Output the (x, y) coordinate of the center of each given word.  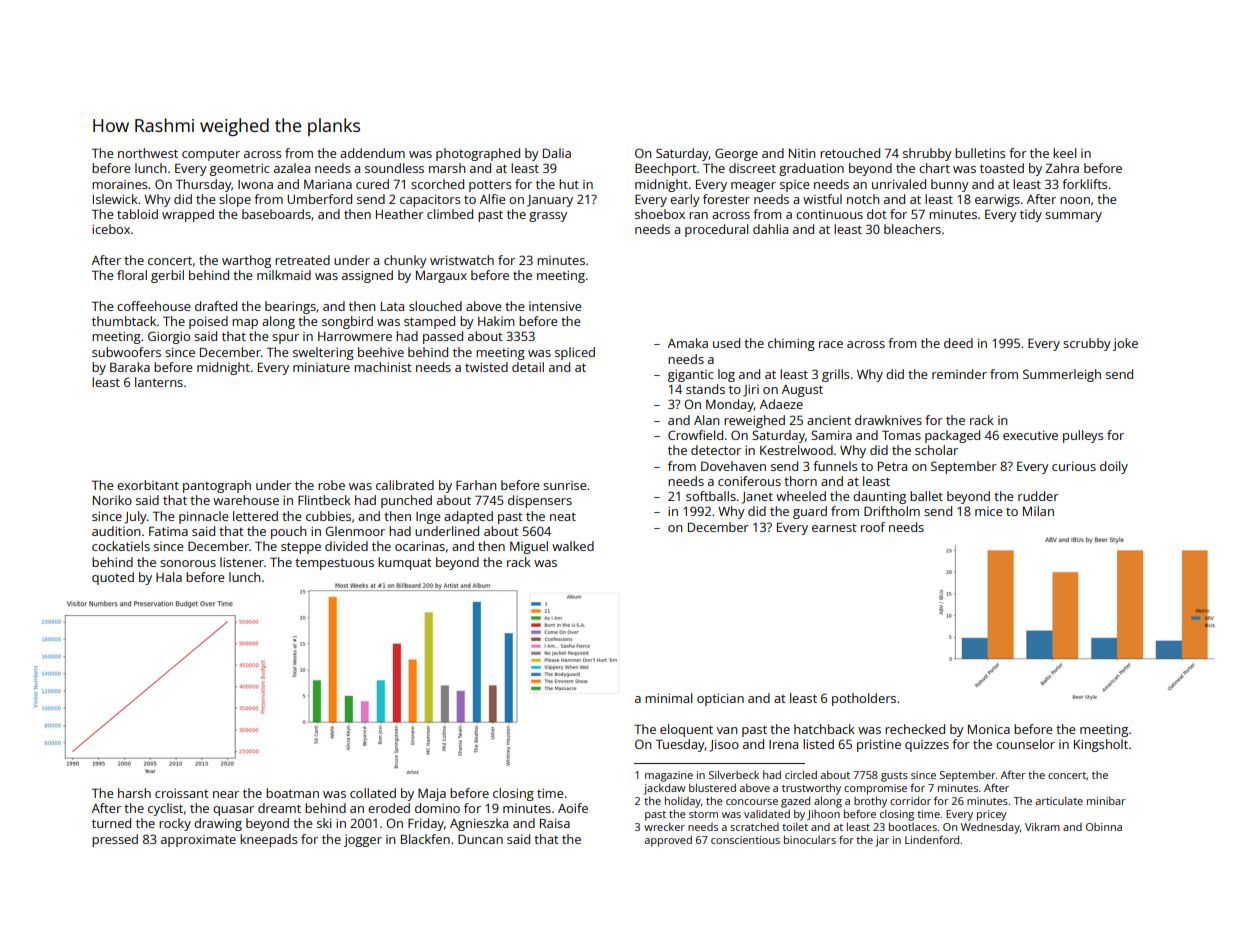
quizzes (927, 746)
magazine (669, 776)
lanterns (159, 382)
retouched (850, 153)
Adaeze (781, 404)
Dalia (557, 153)
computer (211, 155)
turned (111, 823)
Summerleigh (1062, 375)
